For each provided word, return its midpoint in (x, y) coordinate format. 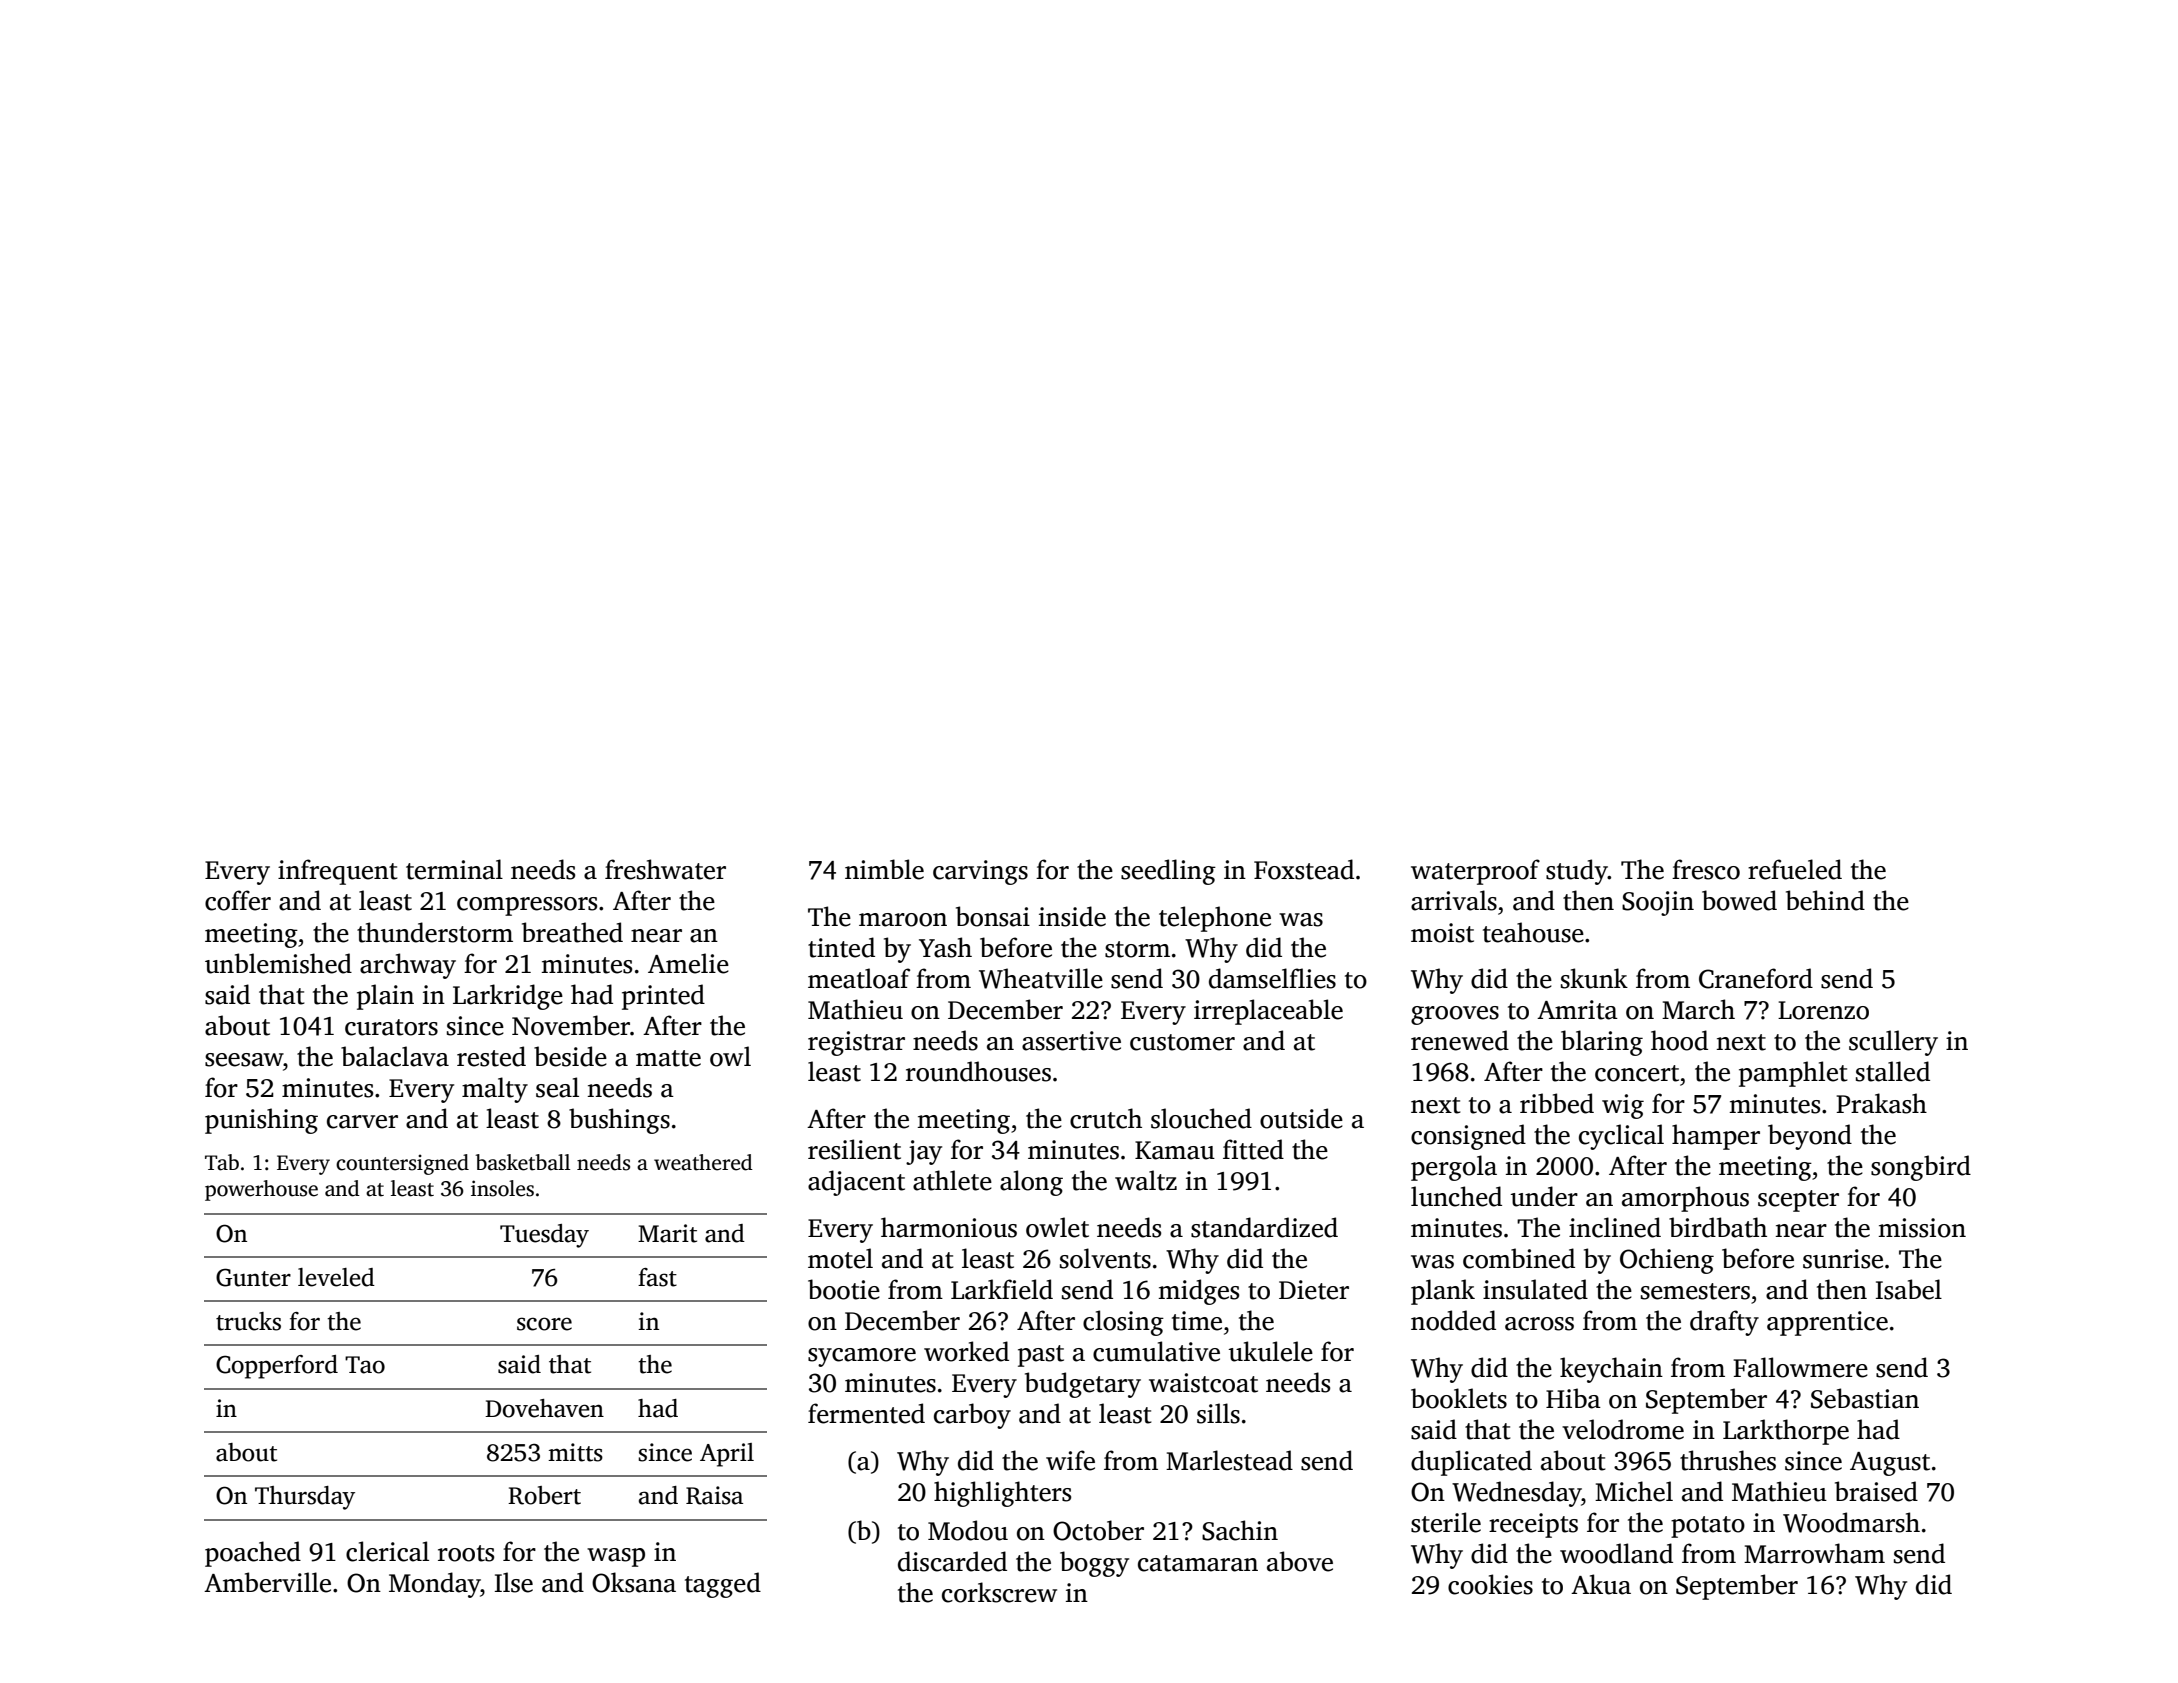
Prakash (1881, 1103)
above (1300, 1561)
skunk (1594, 978)
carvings (980, 872)
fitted (1253, 1149)
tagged (723, 1585)
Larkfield (1002, 1289)
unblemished (278, 963)
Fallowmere (1800, 1367)
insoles (502, 1188)
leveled (336, 1277)
